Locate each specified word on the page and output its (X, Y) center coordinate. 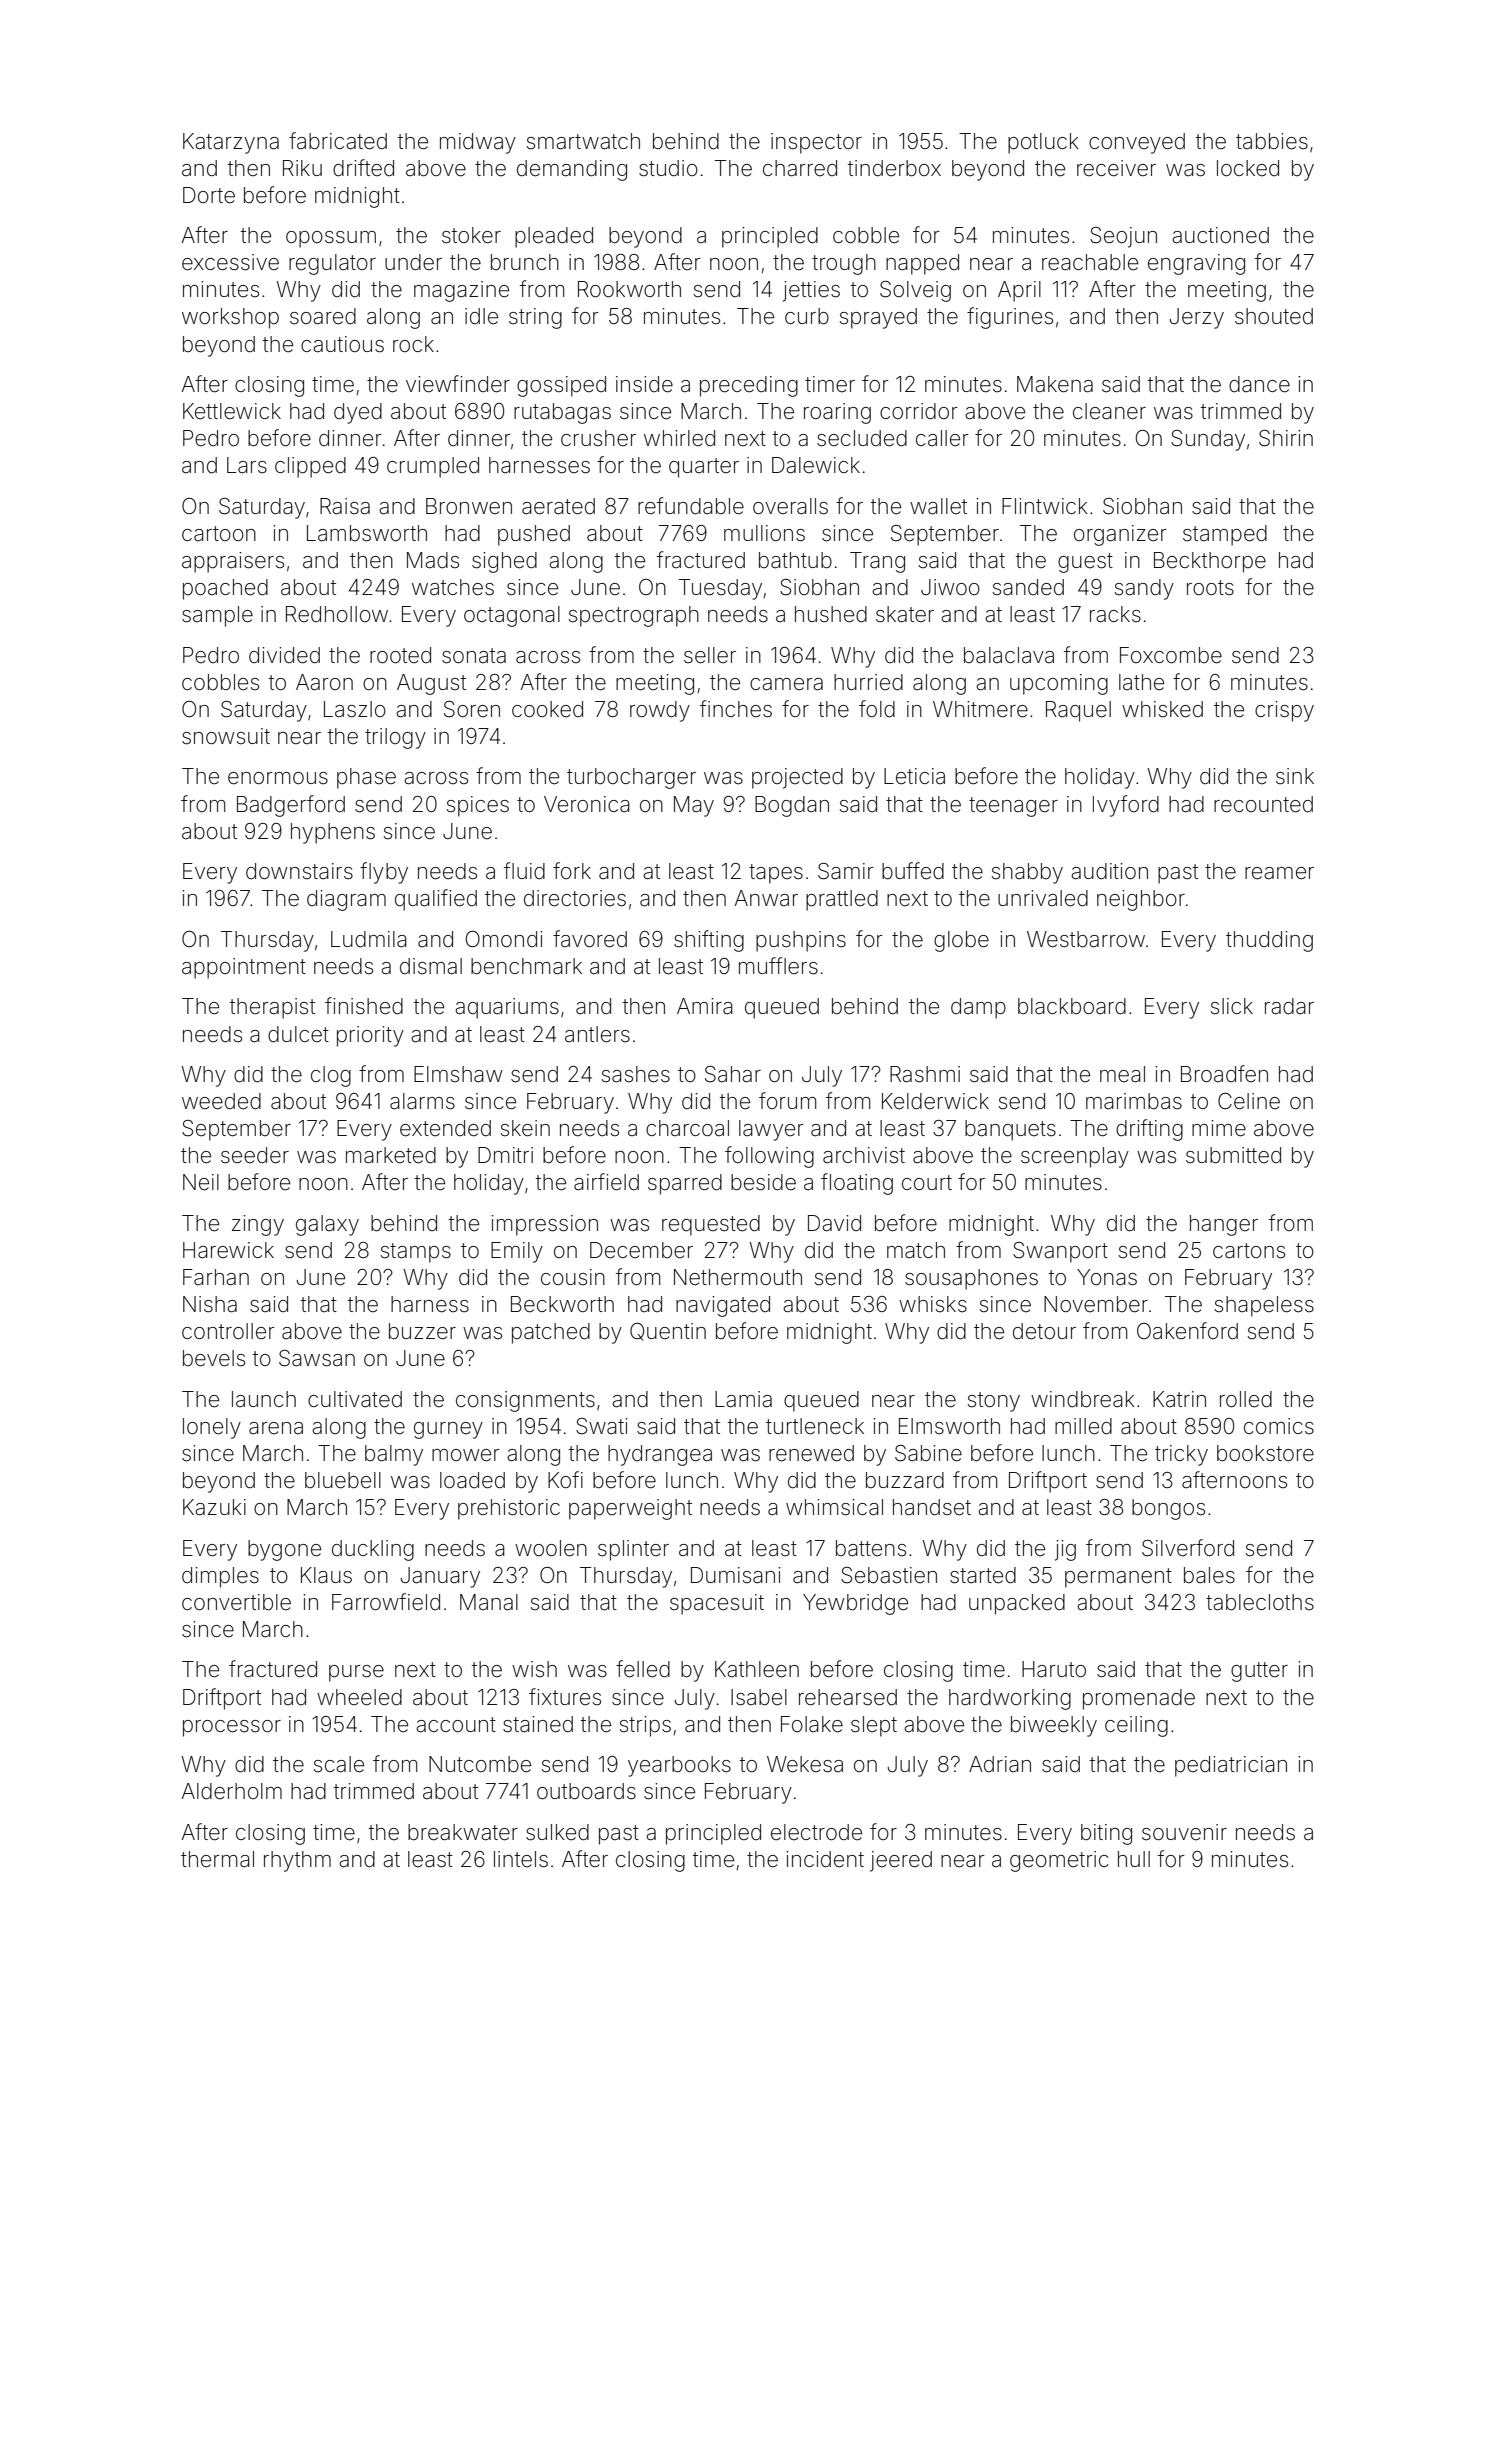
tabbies (1272, 141)
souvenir (1184, 1832)
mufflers (778, 966)
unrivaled (1043, 898)
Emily (517, 1252)
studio (668, 168)
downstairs (299, 871)
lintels (521, 1859)
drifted (363, 168)
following (769, 1157)
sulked (557, 1832)
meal (1122, 1074)
